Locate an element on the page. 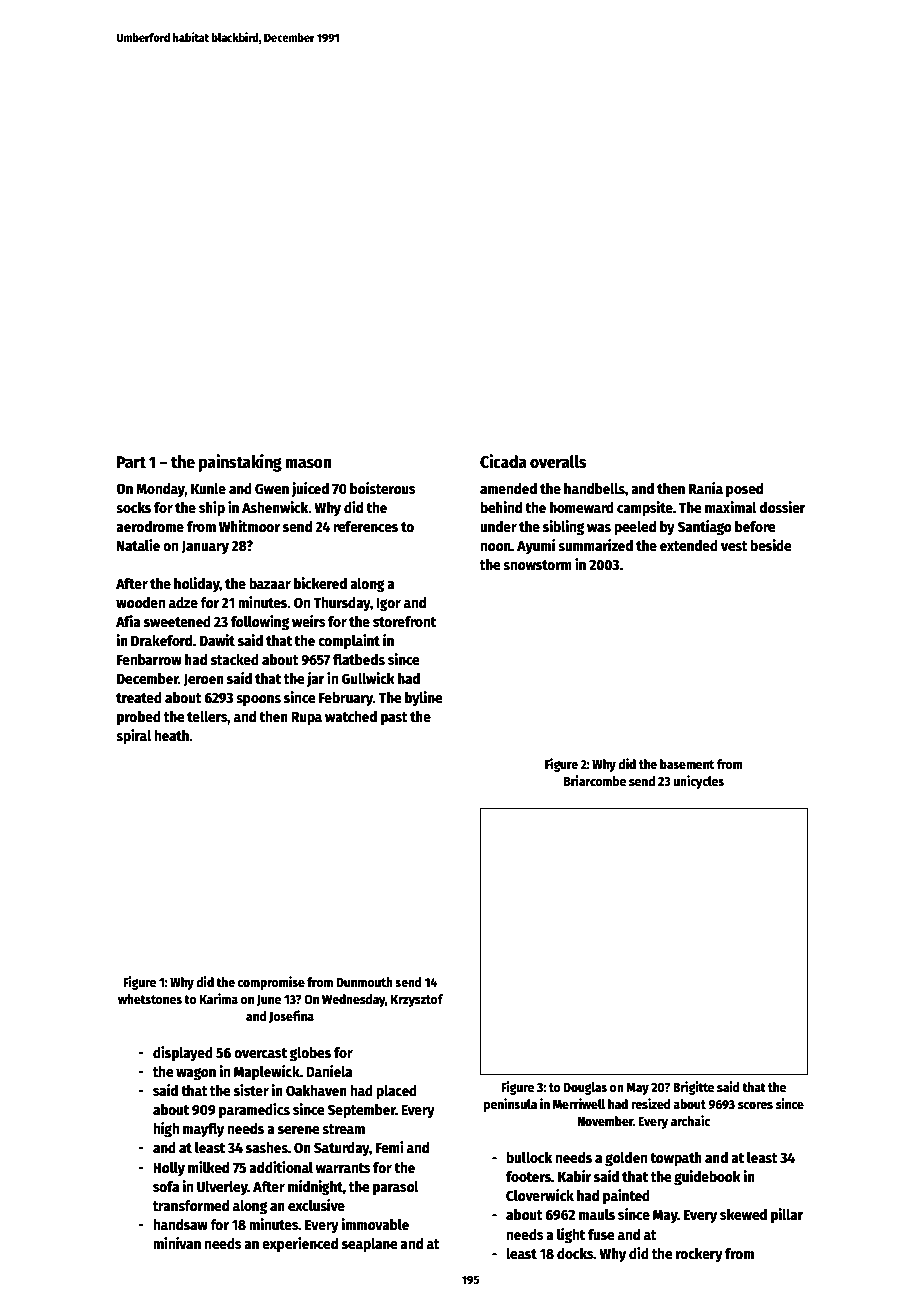  whetstones is located at coordinates (150, 999).
